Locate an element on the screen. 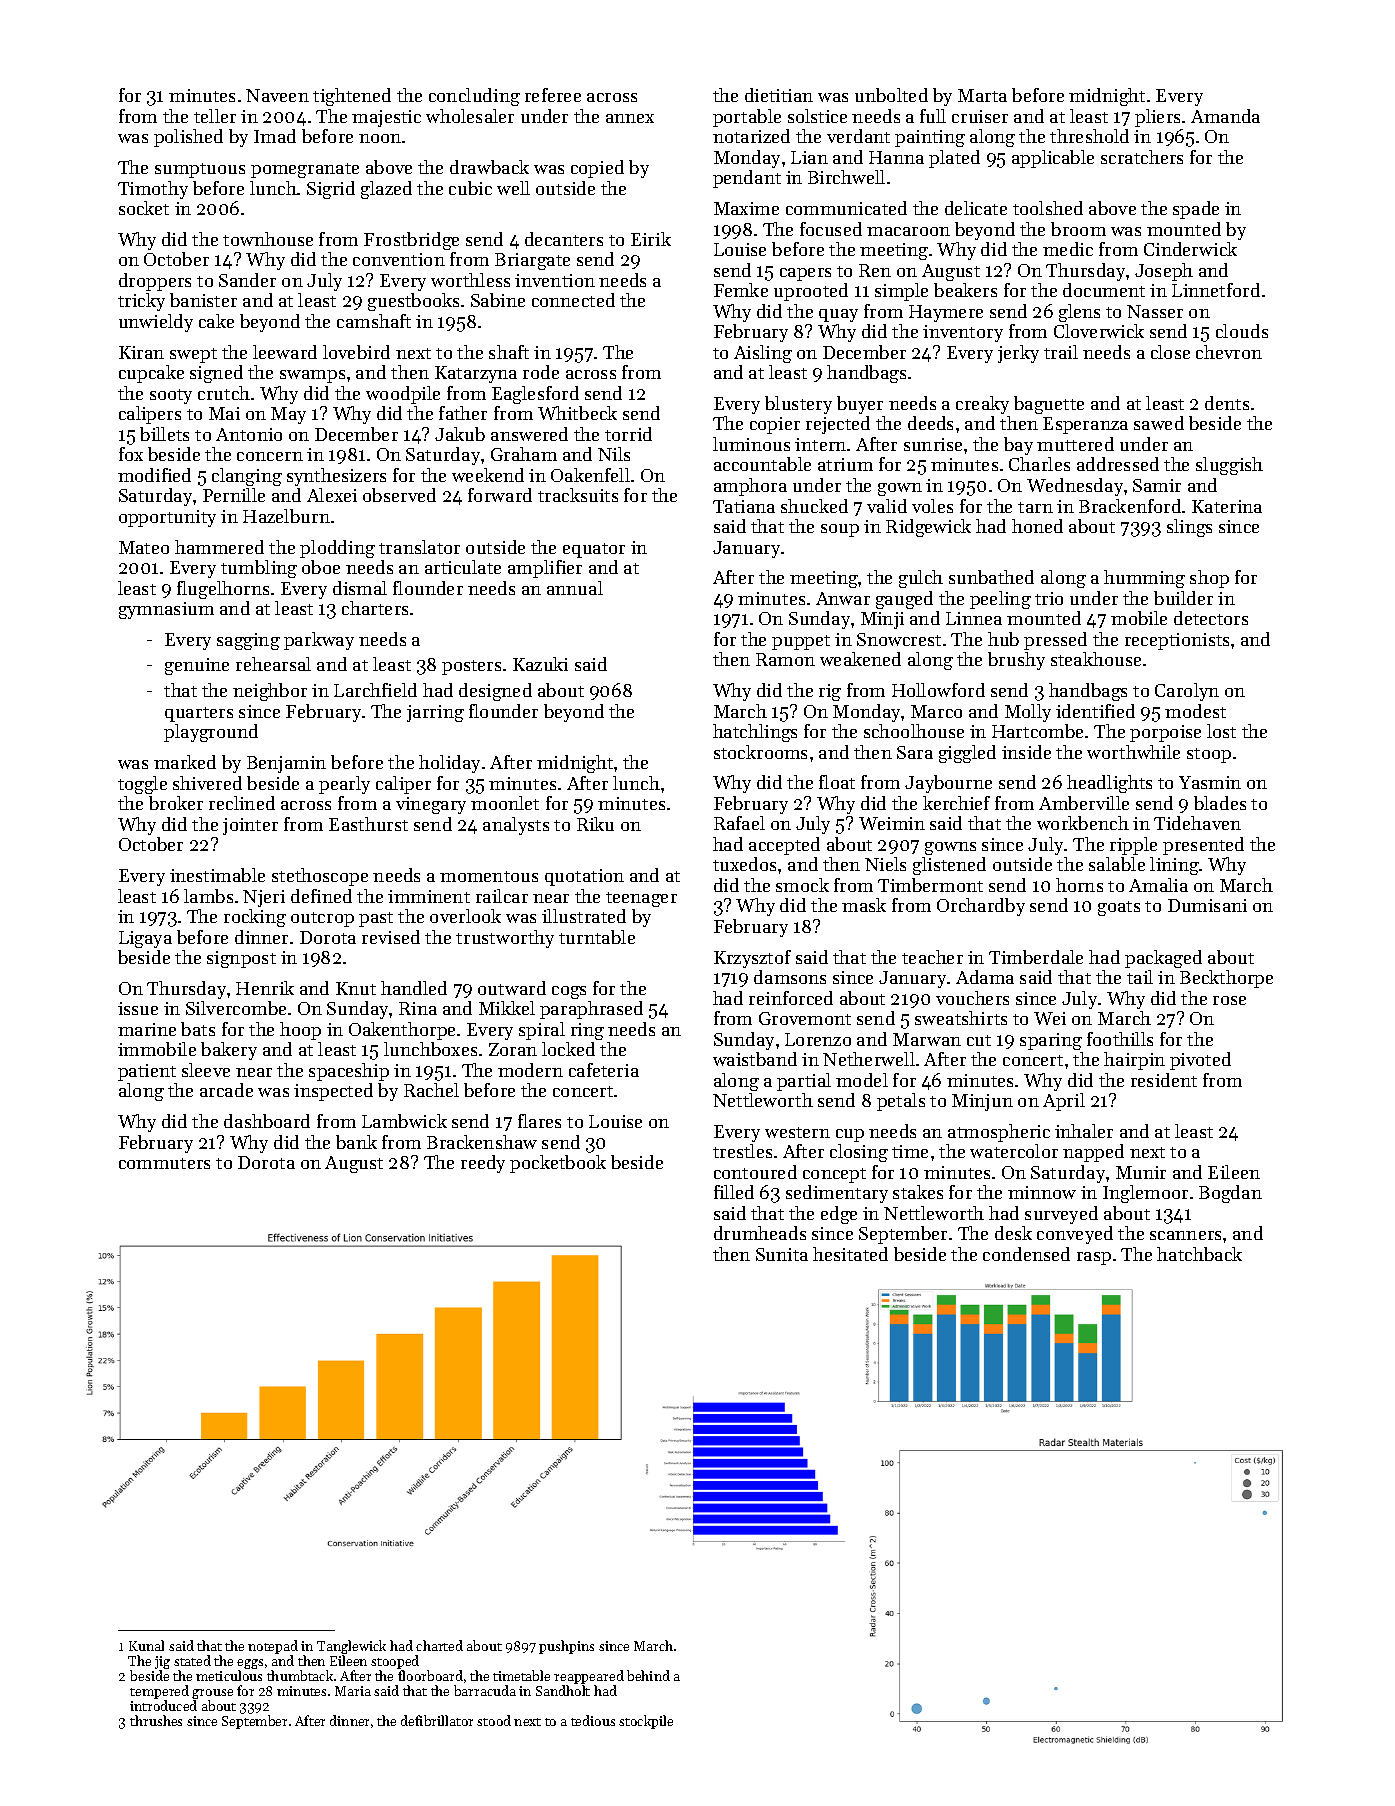  droppers is located at coordinates (155, 282).
